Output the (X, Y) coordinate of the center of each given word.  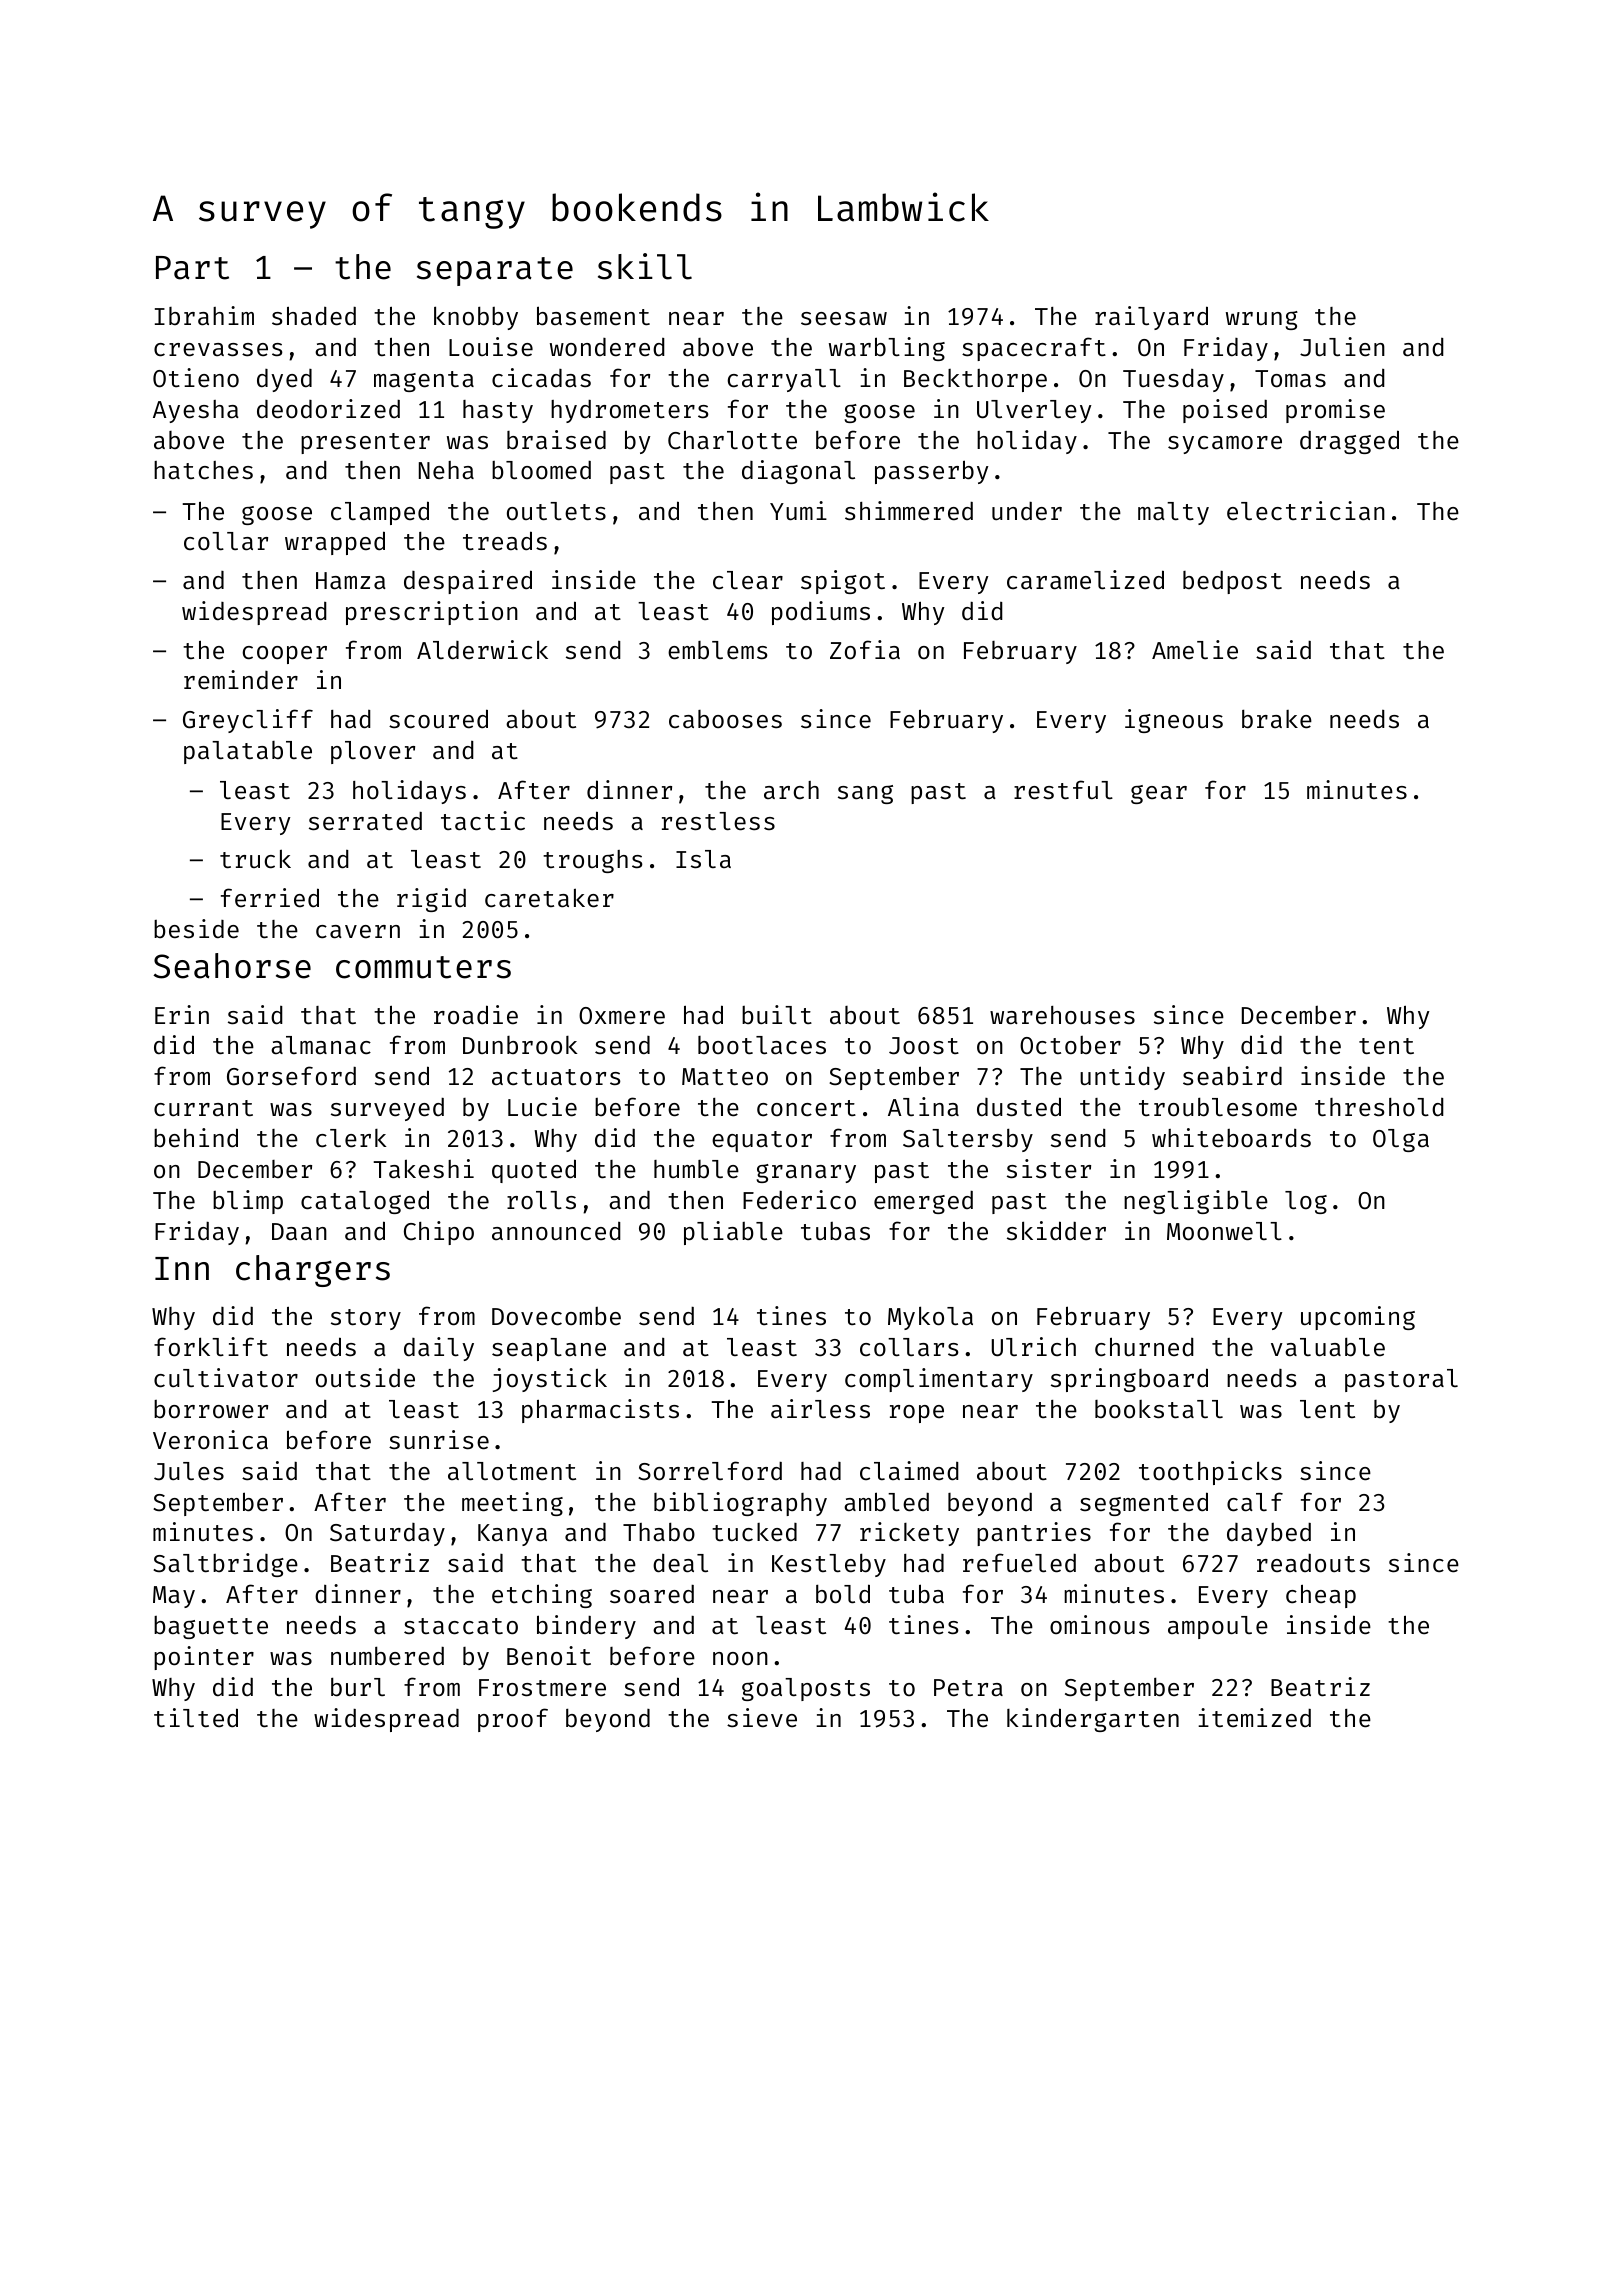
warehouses (1062, 1015)
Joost (924, 1046)
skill (645, 266)
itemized (1254, 1718)
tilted (196, 1718)
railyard (1151, 318)
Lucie (542, 1107)
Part (192, 268)
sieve (762, 1718)
